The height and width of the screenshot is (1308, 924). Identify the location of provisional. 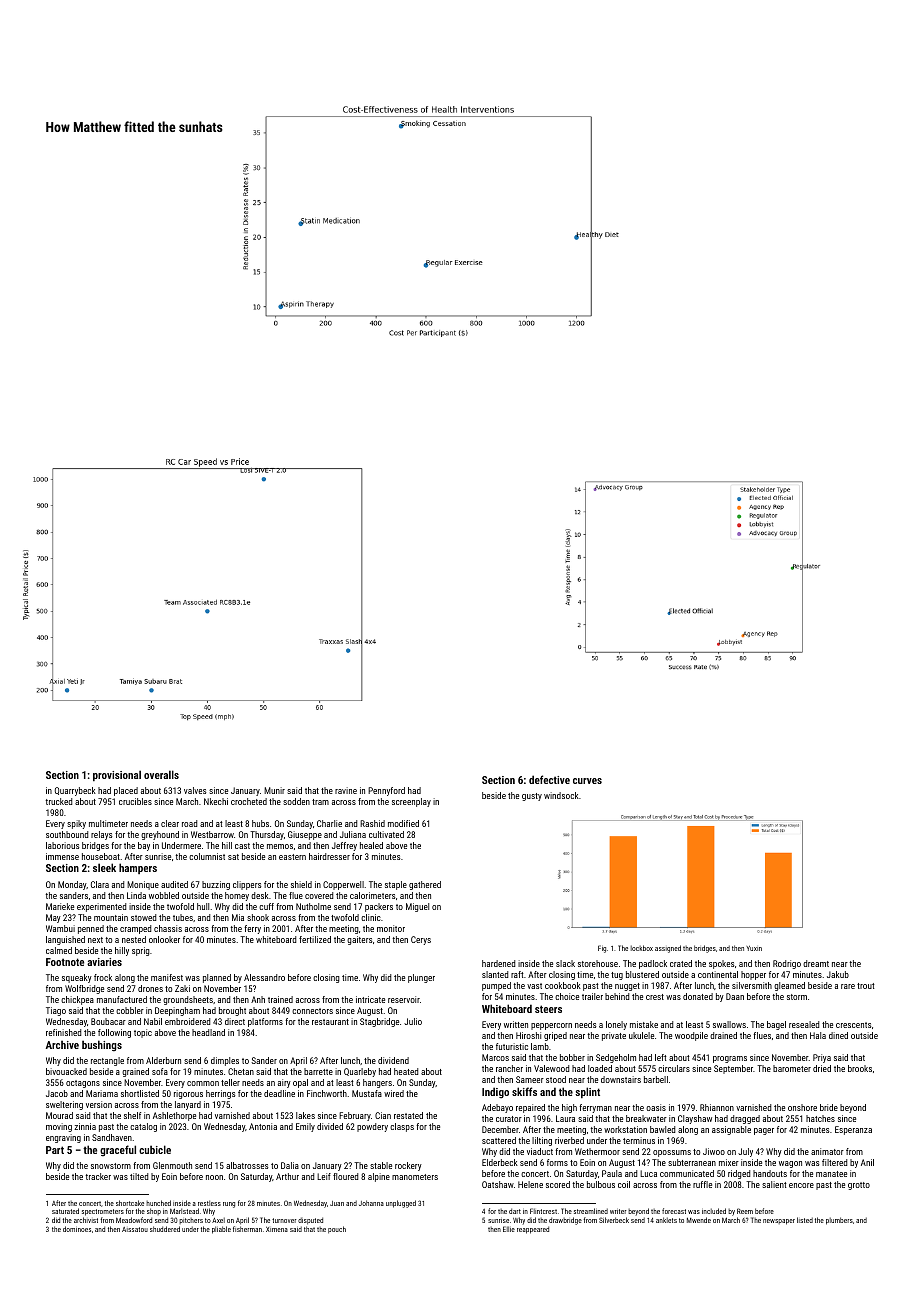
(117, 775).
